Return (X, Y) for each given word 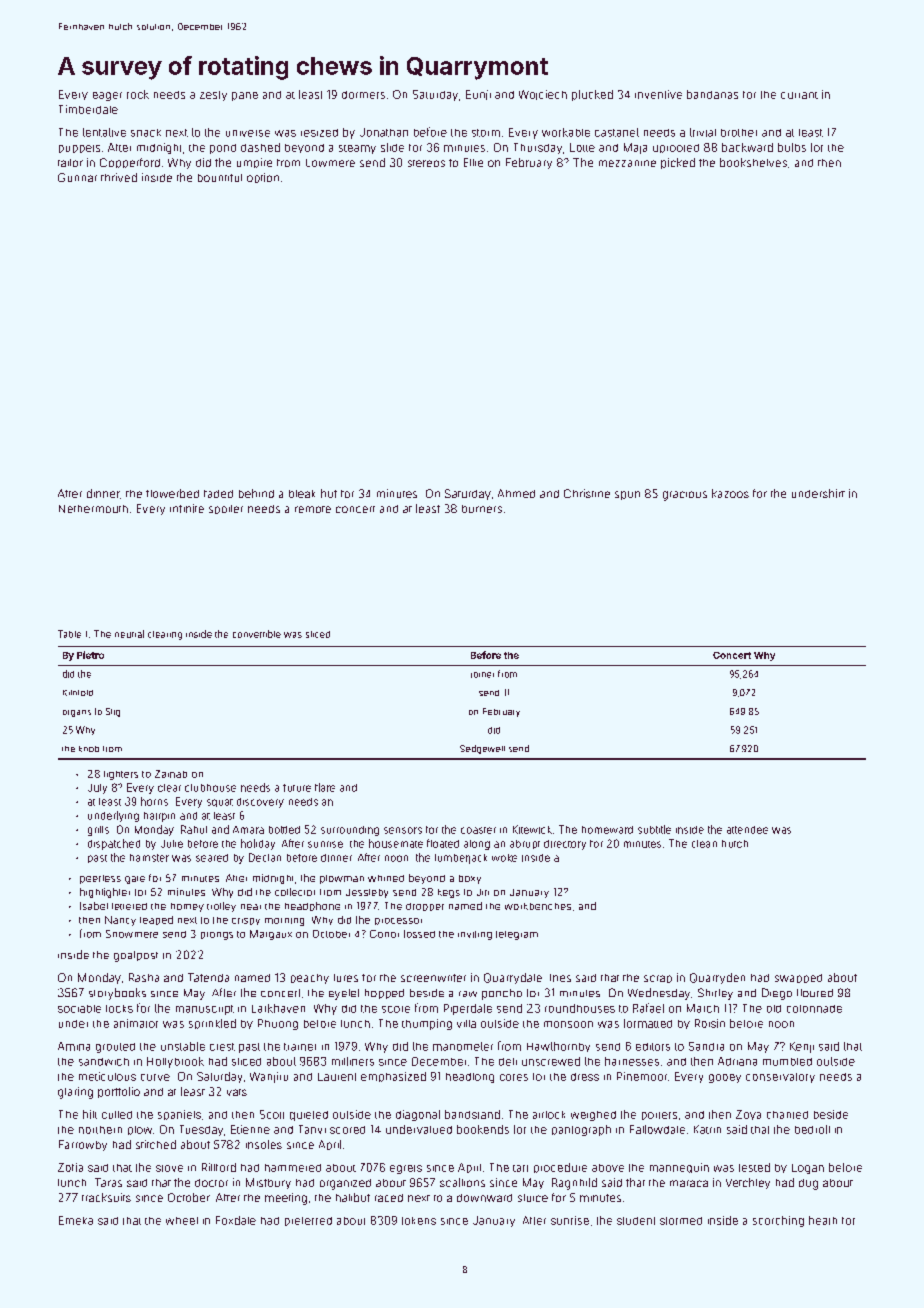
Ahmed (516, 493)
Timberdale (88, 109)
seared (212, 858)
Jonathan (384, 132)
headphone (312, 906)
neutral (129, 634)
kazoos (730, 493)
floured (815, 993)
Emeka (76, 1220)
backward (747, 147)
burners (482, 509)
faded (218, 494)
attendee (747, 830)
